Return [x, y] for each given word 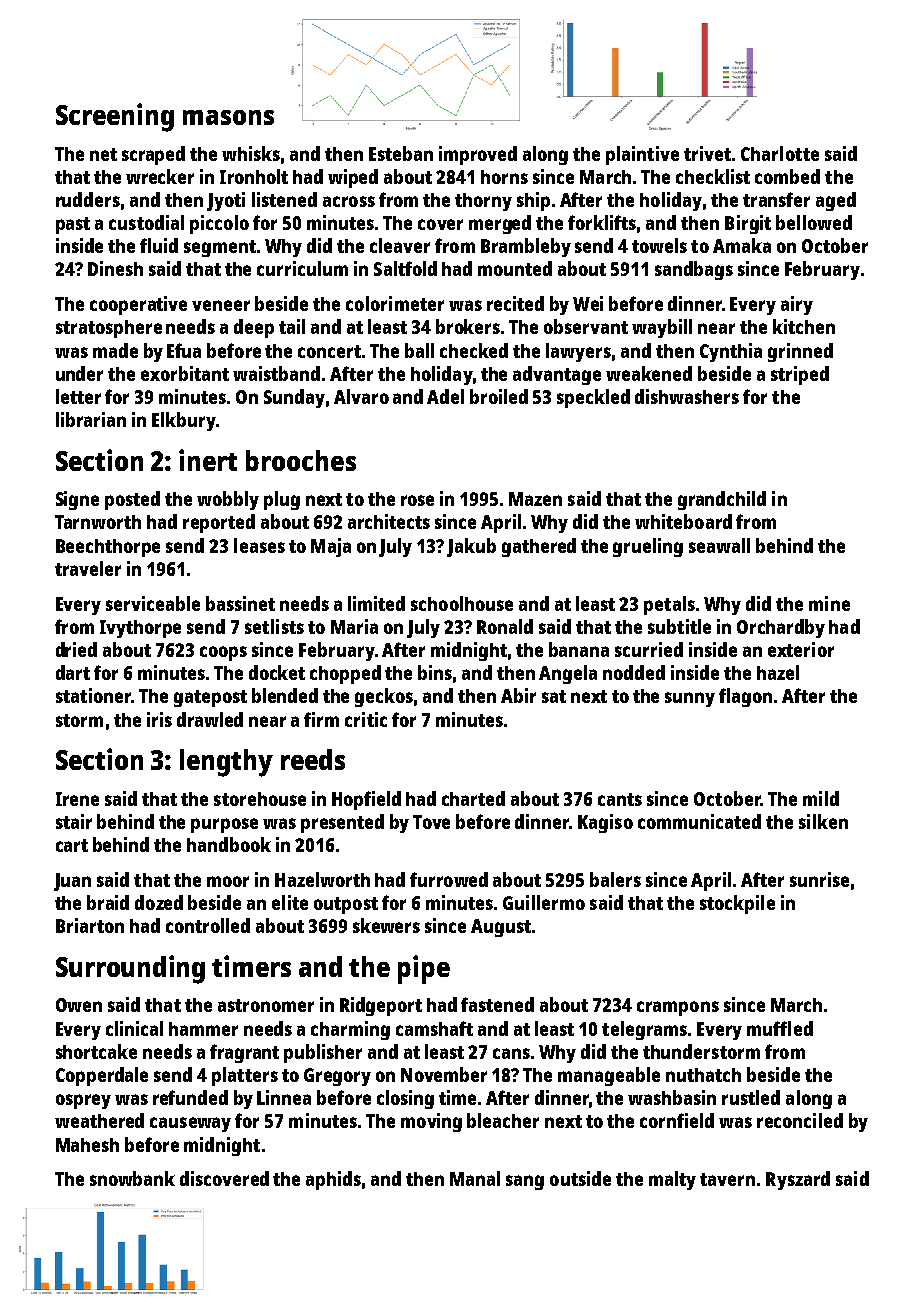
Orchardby [781, 628]
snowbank [132, 1178]
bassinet [240, 603]
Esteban [401, 153]
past [73, 225]
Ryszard [798, 1180]
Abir [518, 695]
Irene [77, 799]
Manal [475, 1178]
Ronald [505, 626]
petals [669, 605]
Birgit [748, 224]
